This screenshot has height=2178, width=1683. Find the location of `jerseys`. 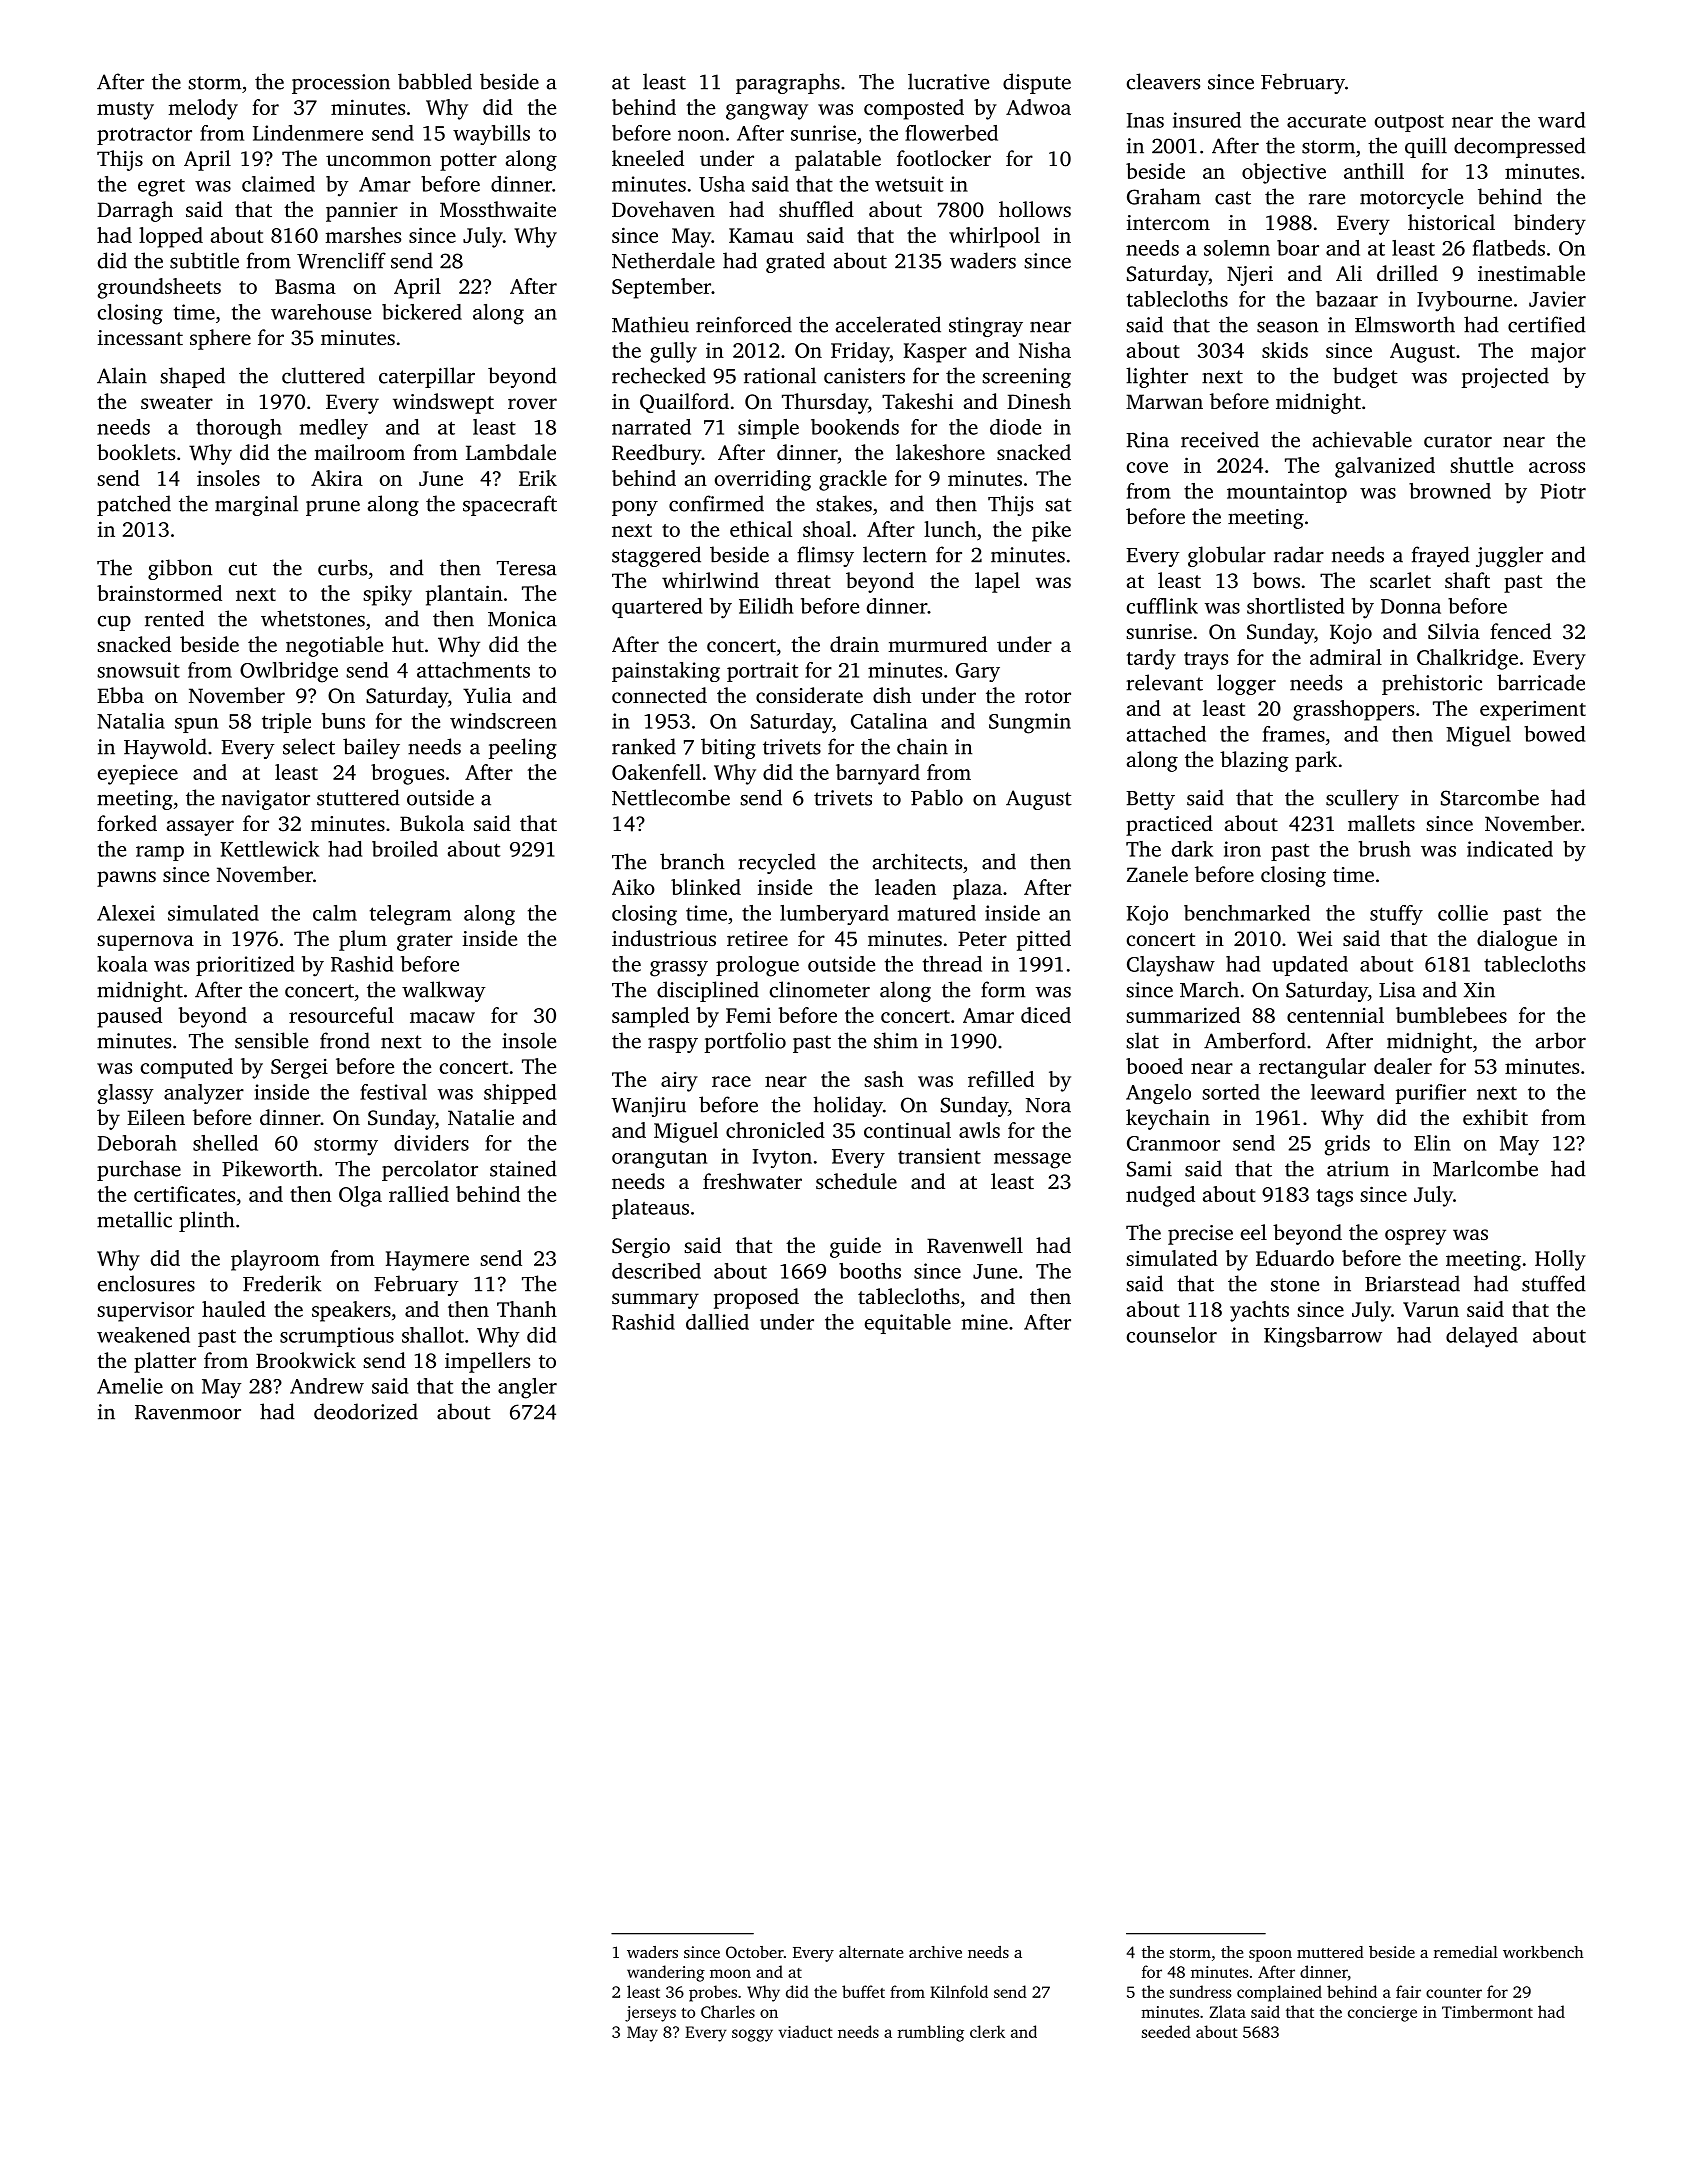

jerseys is located at coordinates (650, 2014).
